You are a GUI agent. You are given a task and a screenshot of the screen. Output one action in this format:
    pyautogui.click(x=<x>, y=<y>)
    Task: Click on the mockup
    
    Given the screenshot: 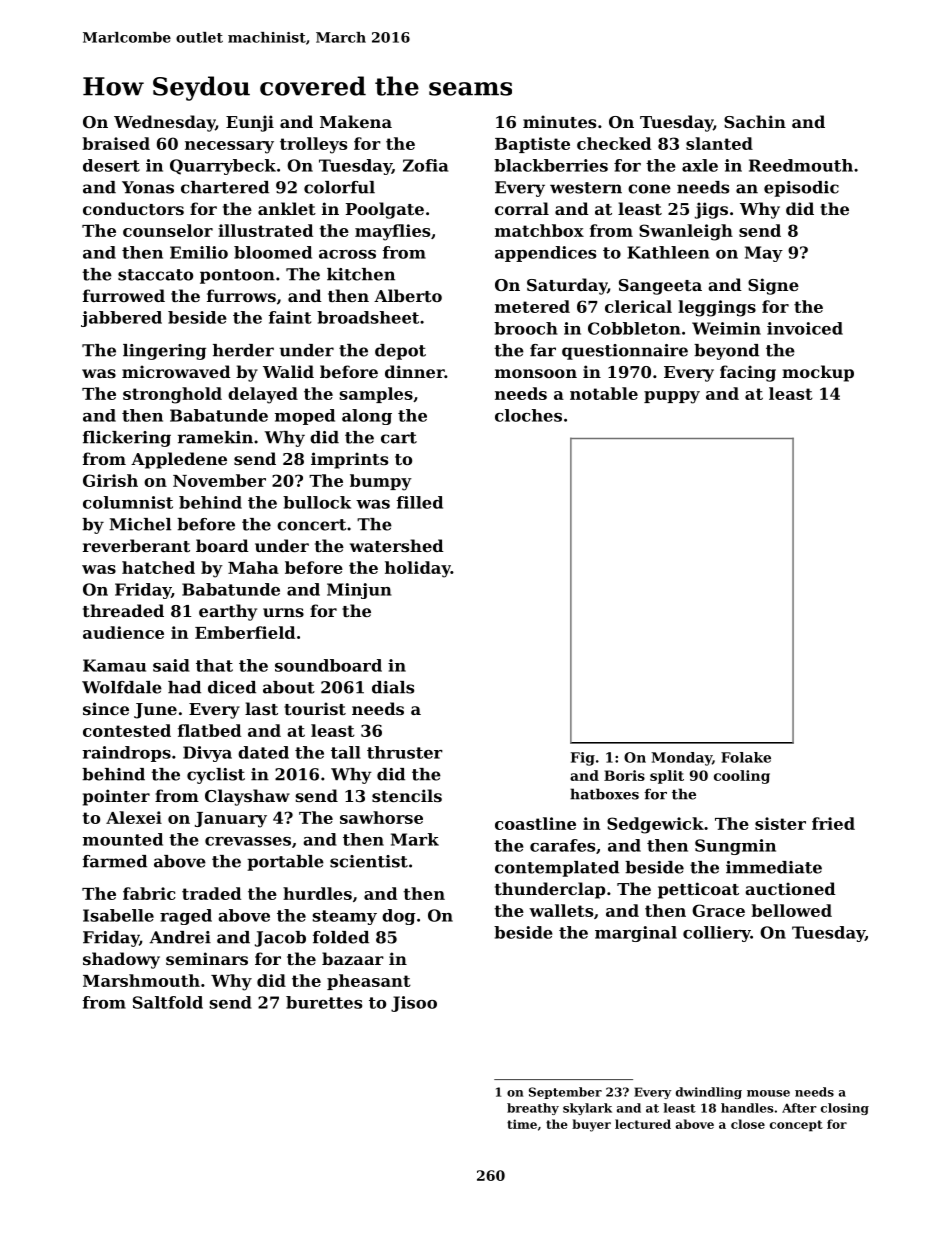 What is the action you would take?
    pyautogui.click(x=818, y=373)
